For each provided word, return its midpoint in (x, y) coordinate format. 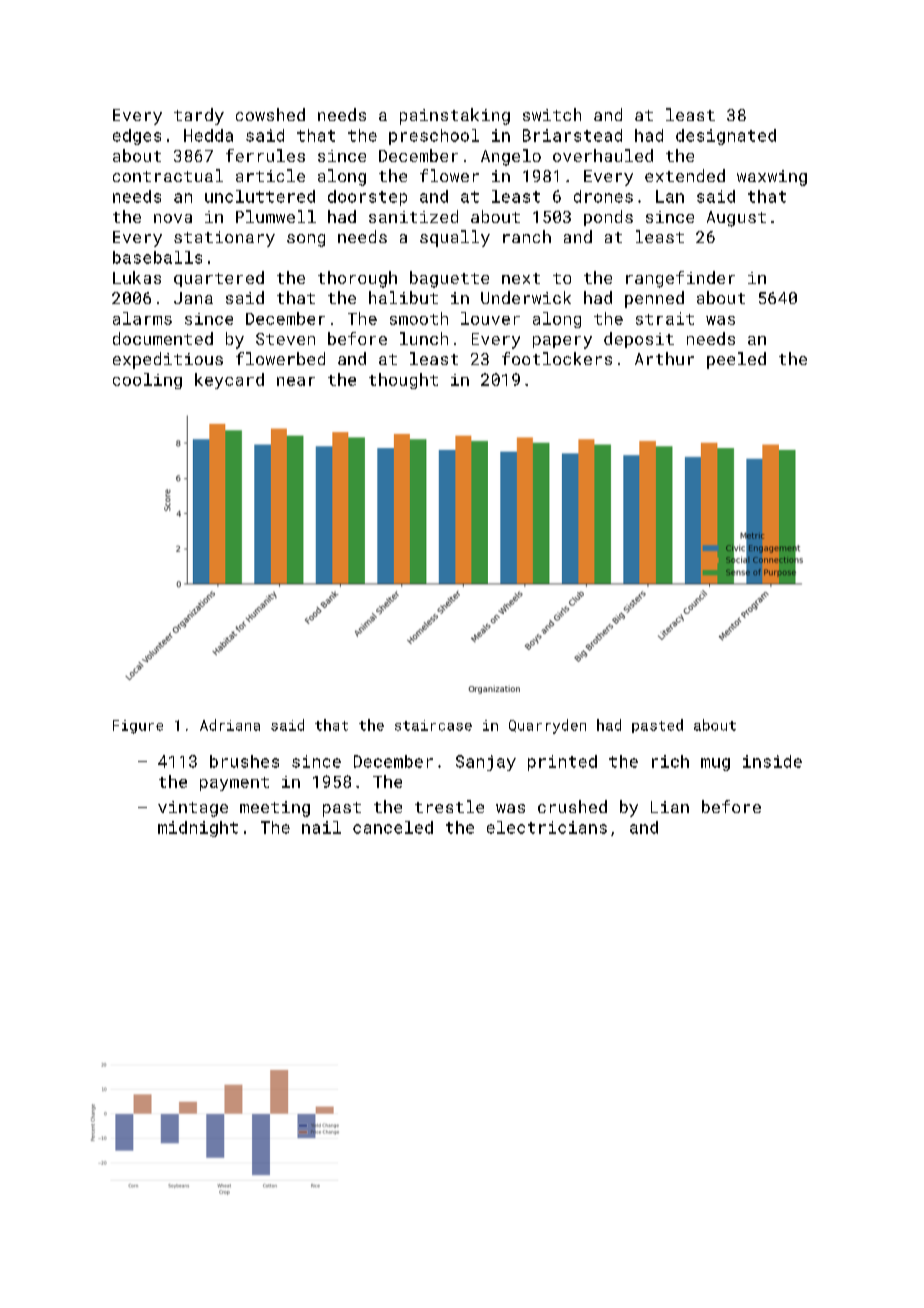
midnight (198, 829)
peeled (736, 360)
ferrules (265, 155)
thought (403, 381)
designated (726, 137)
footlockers (557, 358)
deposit (639, 340)
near (296, 381)
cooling (147, 381)
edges (137, 137)
